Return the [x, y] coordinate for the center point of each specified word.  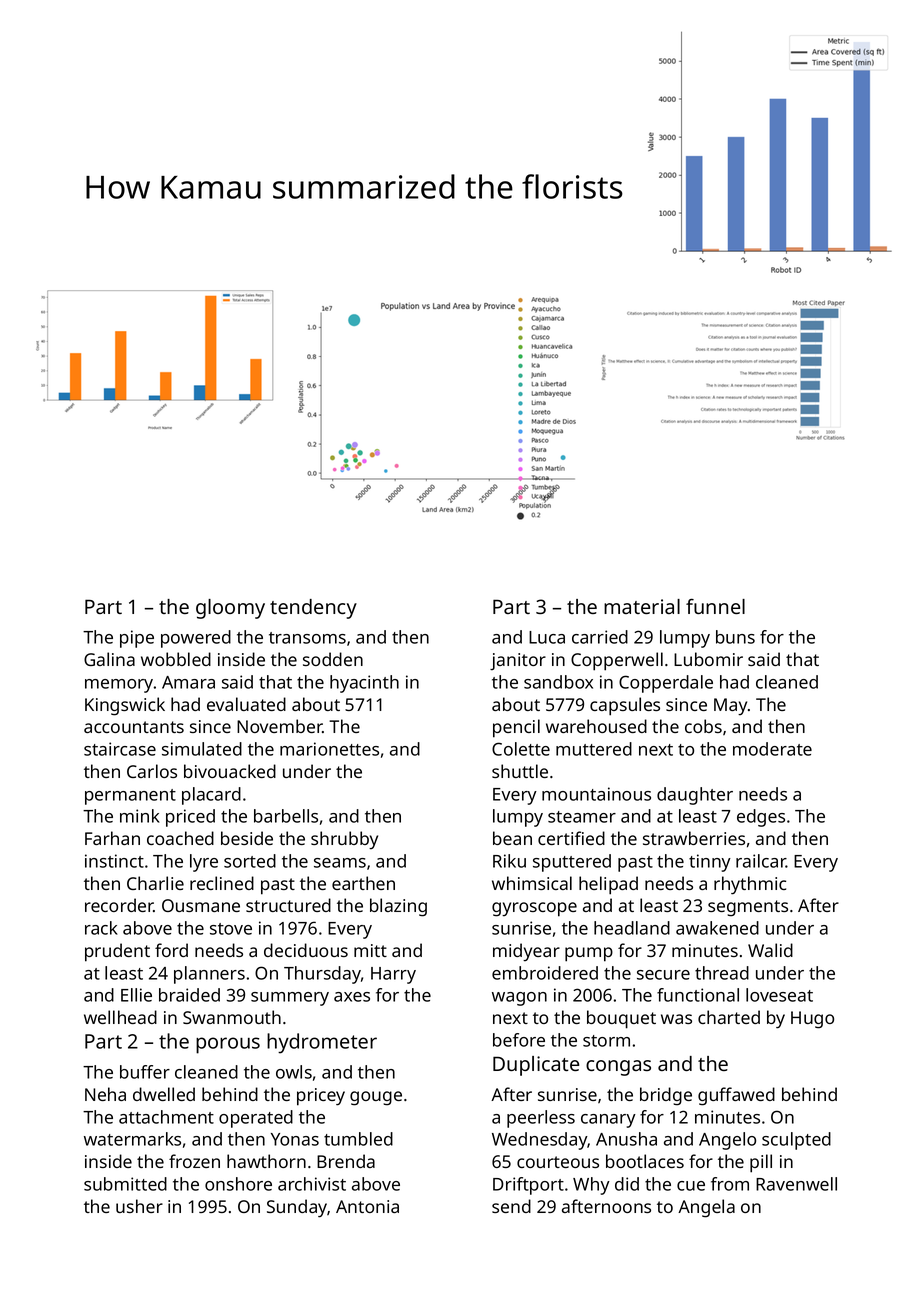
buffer [145, 1072]
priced [190, 818]
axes [352, 997]
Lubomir [708, 659]
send [511, 1206]
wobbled [176, 659]
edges [761, 818]
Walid [770, 950]
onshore [238, 1184]
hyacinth [364, 684]
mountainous [596, 794]
